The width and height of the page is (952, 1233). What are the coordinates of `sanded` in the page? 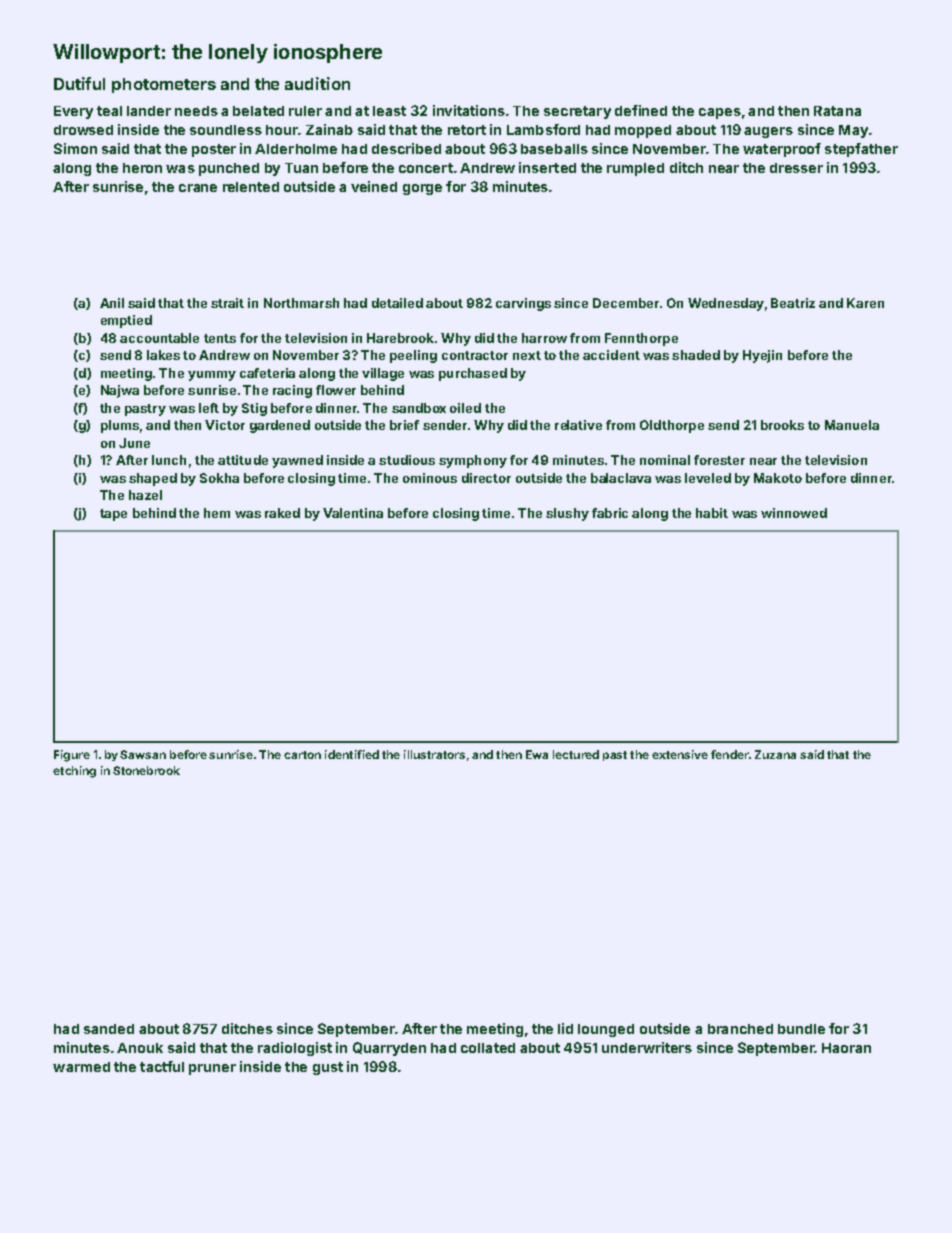 It's located at (109, 1029).
